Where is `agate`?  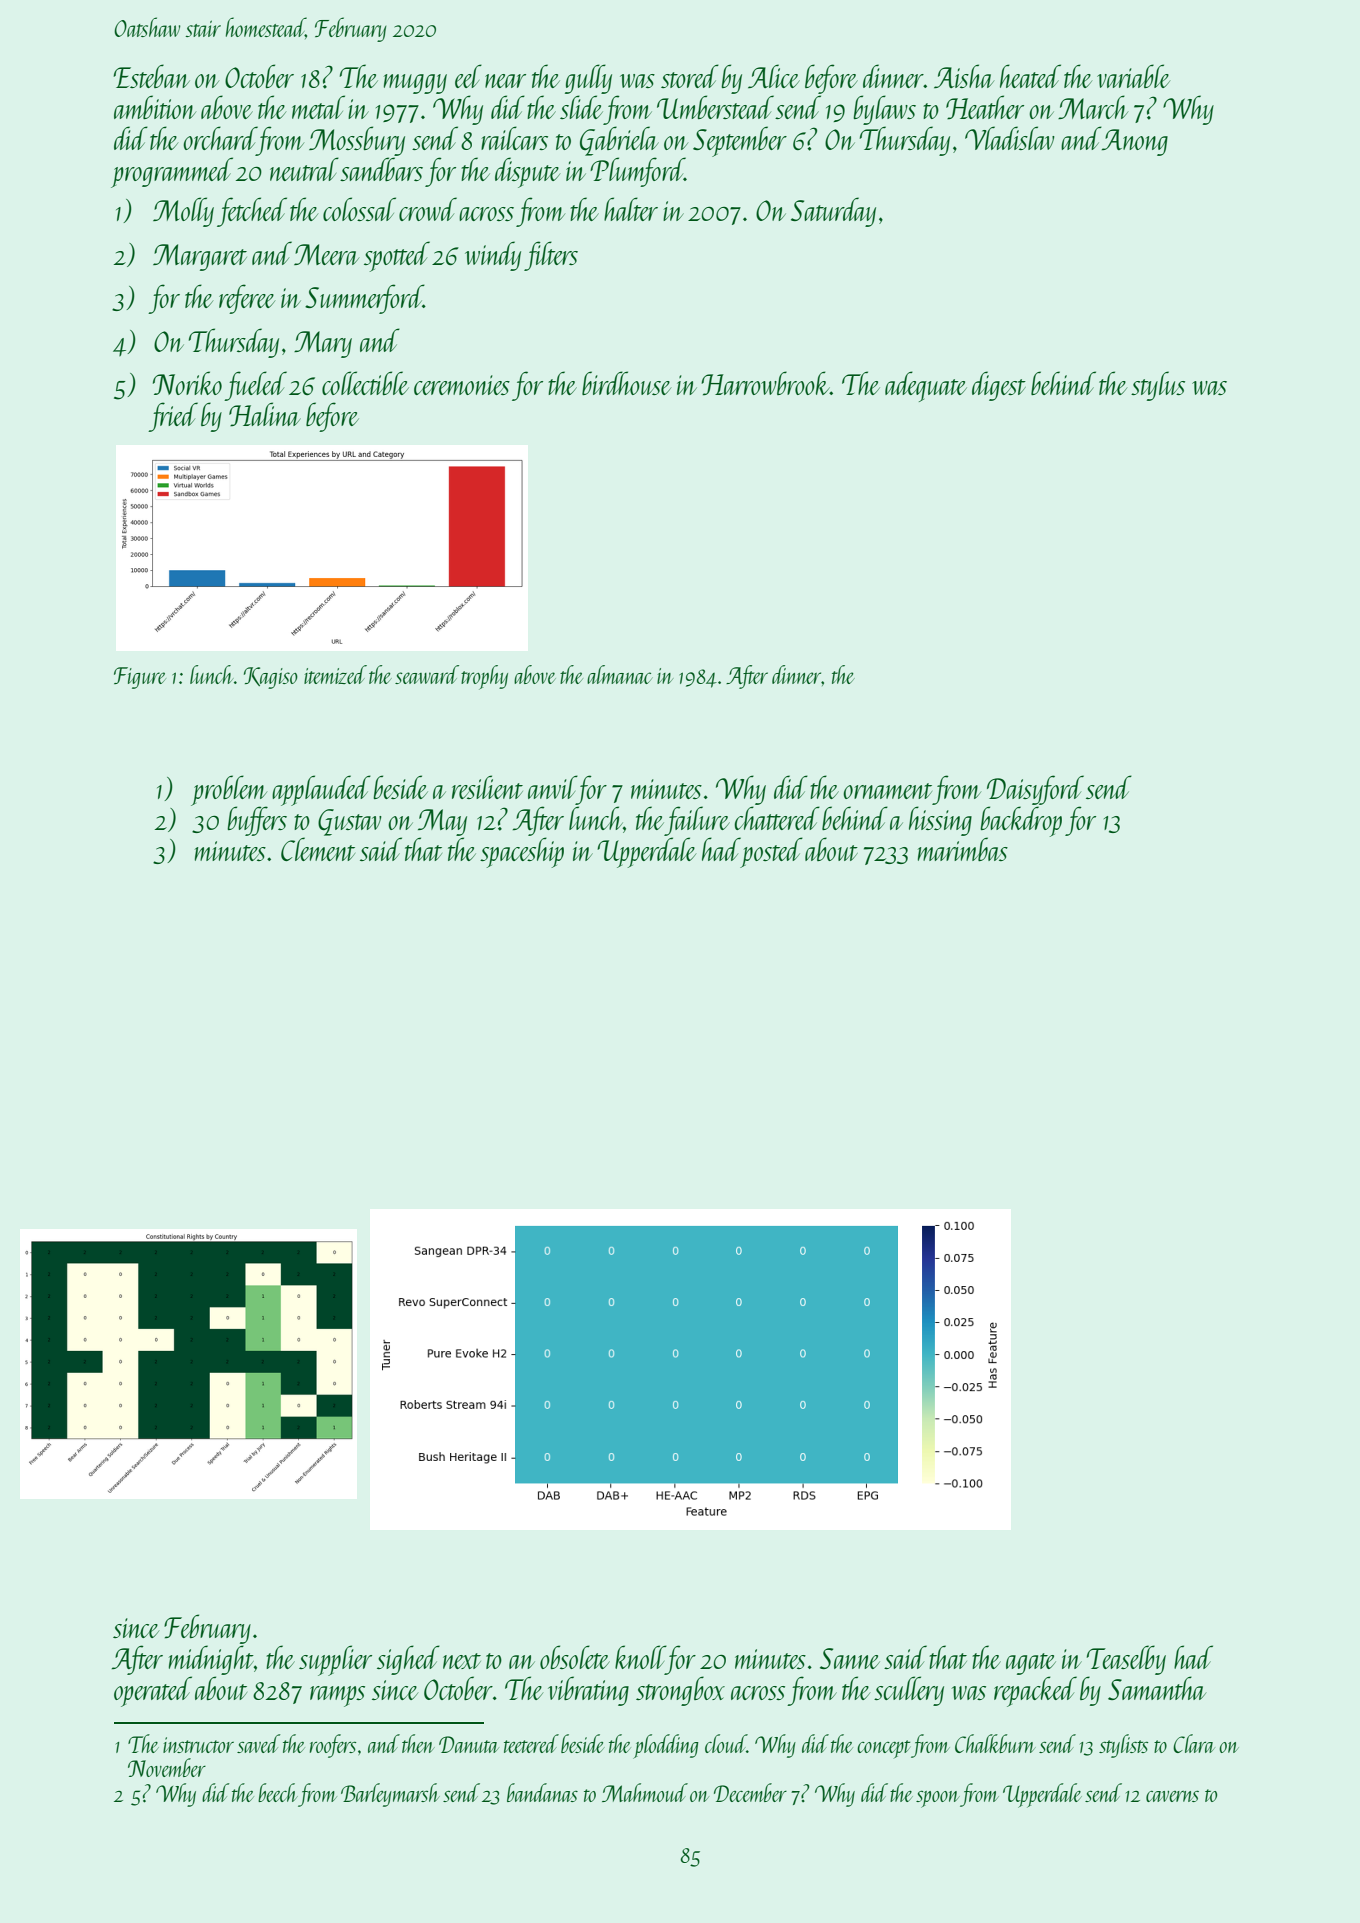 agate is located at coordinates (1031, 1664).
